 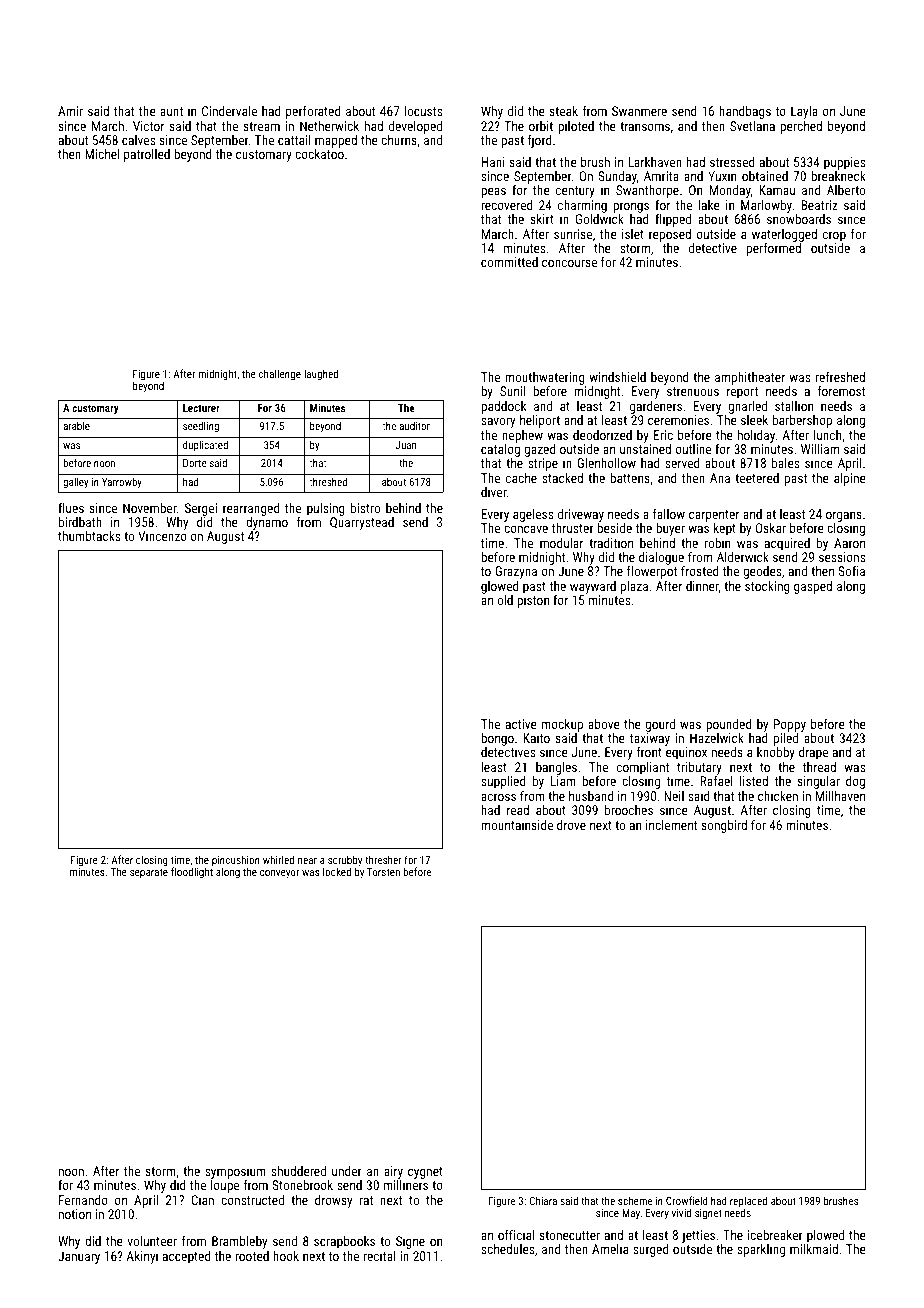 I want to click on cockatoo, so click(x=319, y=154).
